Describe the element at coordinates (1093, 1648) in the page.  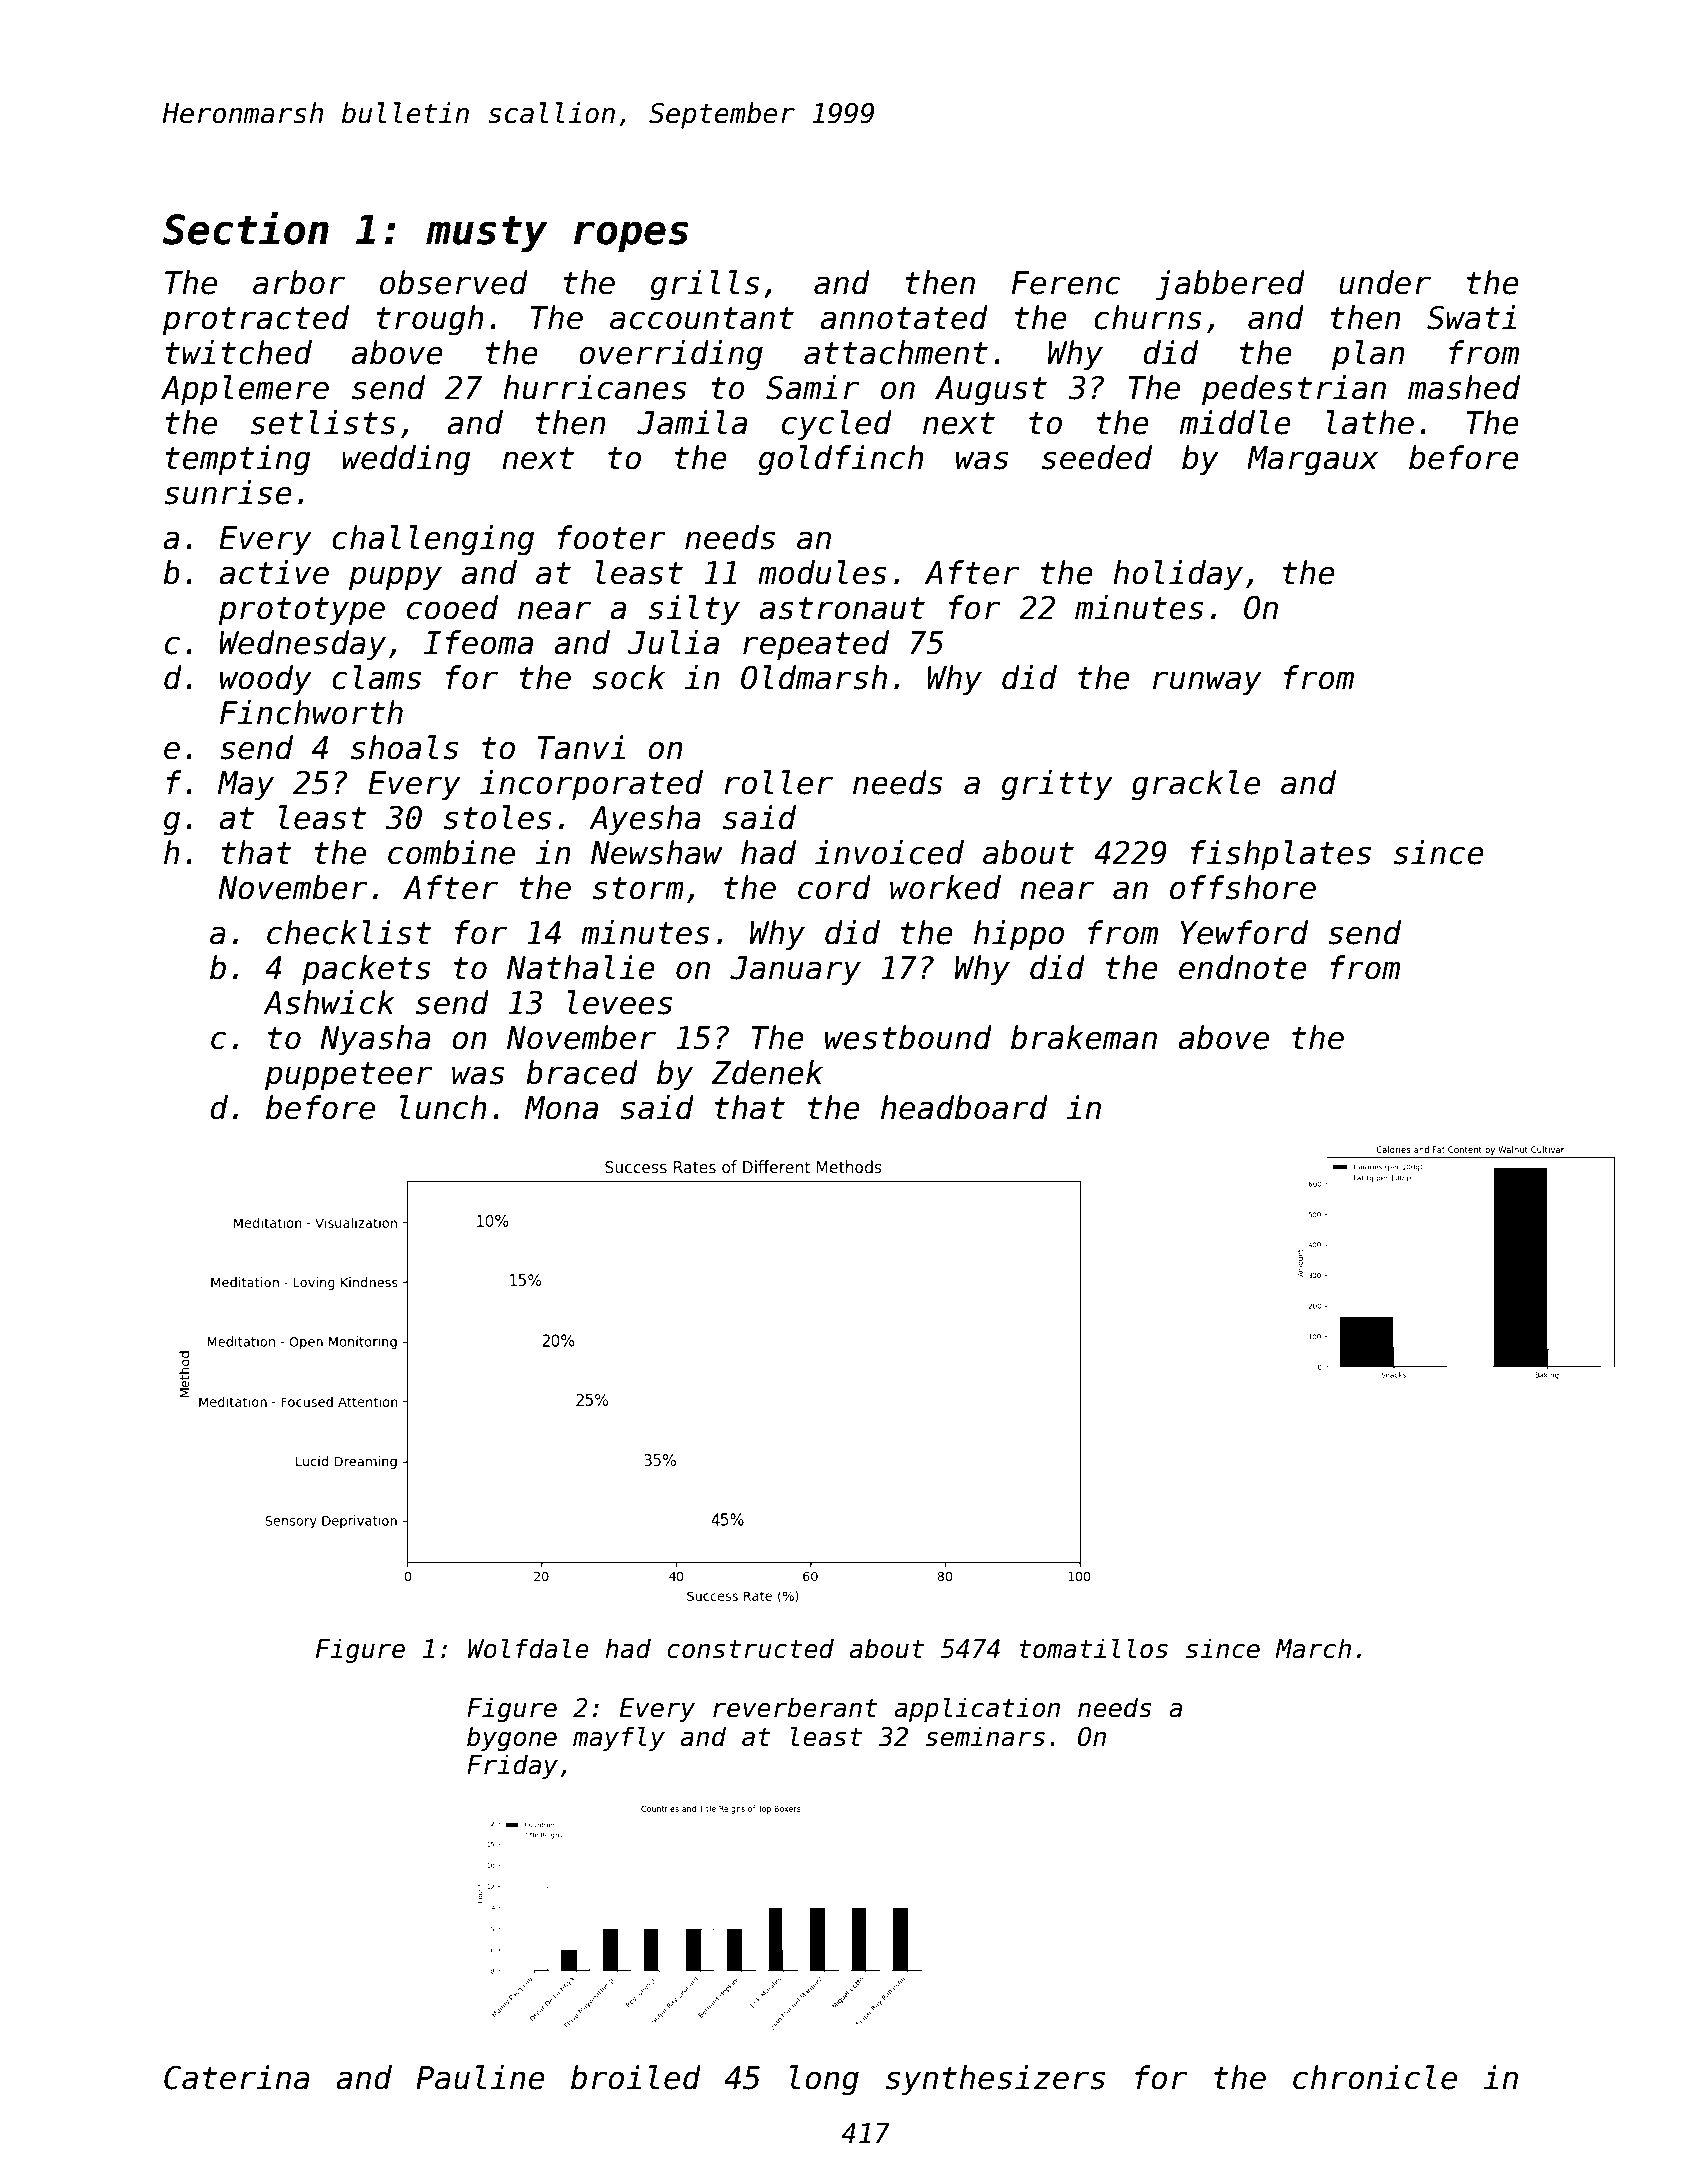
I see `tomatillos` at that location.
